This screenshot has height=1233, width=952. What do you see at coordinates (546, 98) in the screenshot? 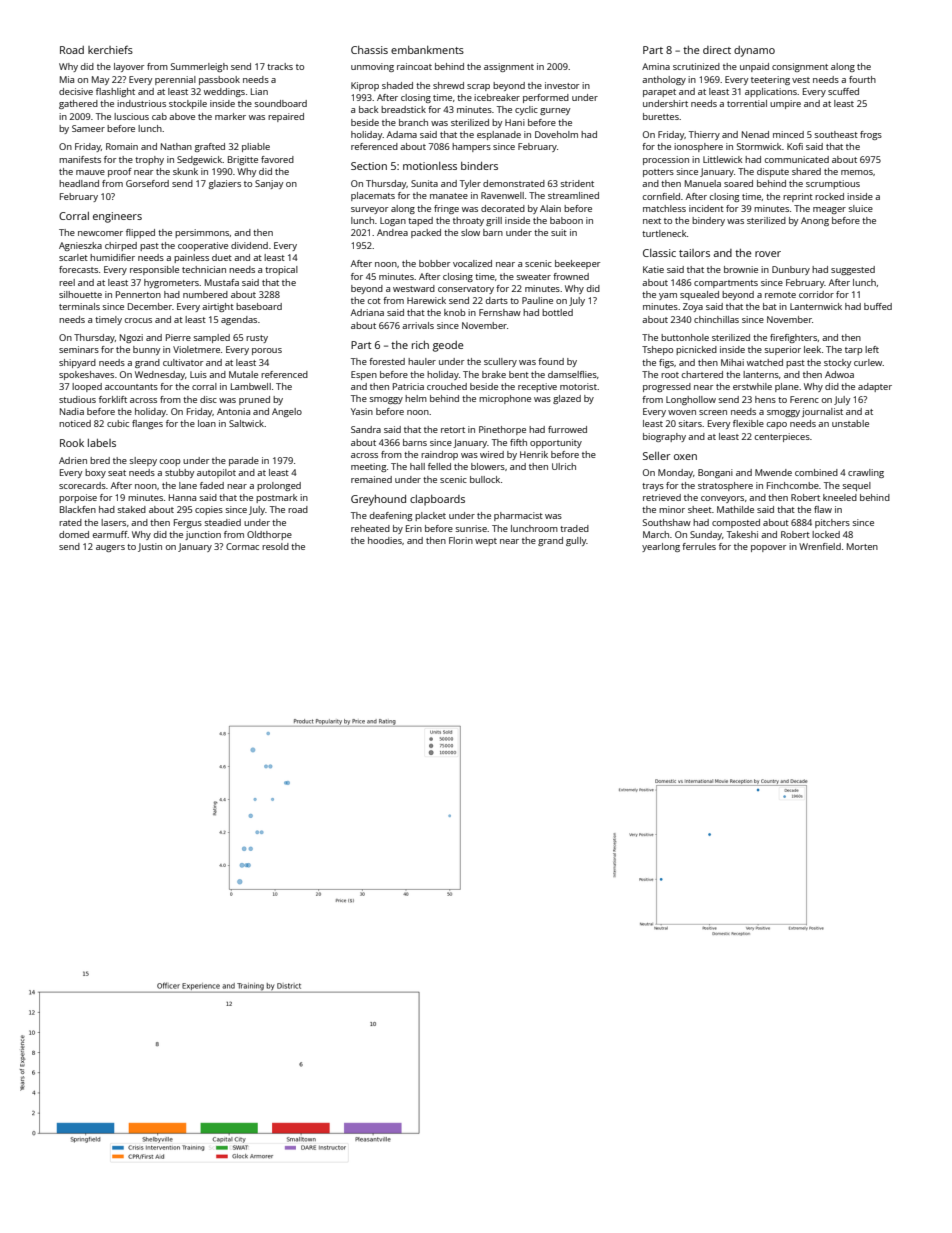
I see `performed` at bounding box center [546, 98].
